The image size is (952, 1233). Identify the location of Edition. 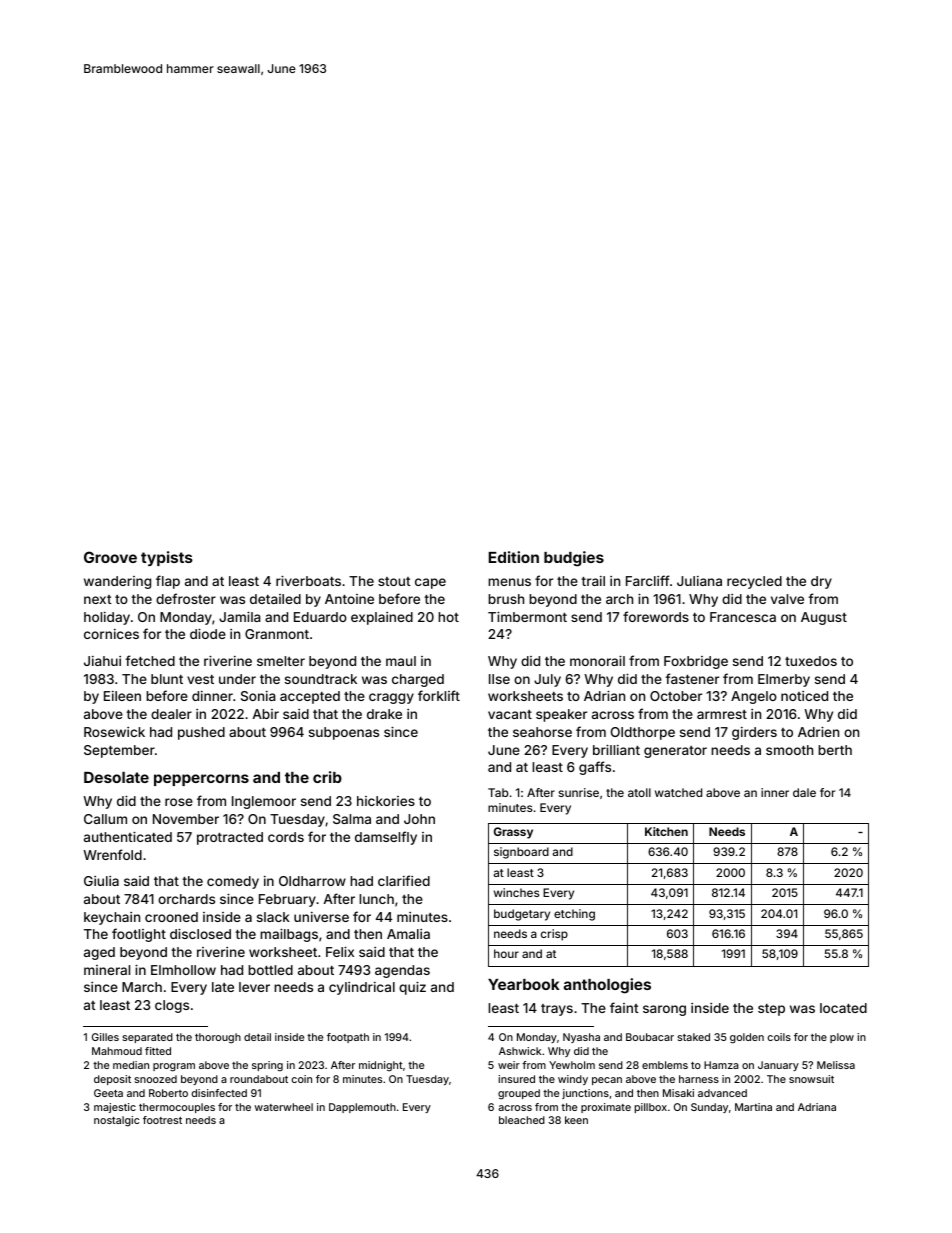
(514, 557).
